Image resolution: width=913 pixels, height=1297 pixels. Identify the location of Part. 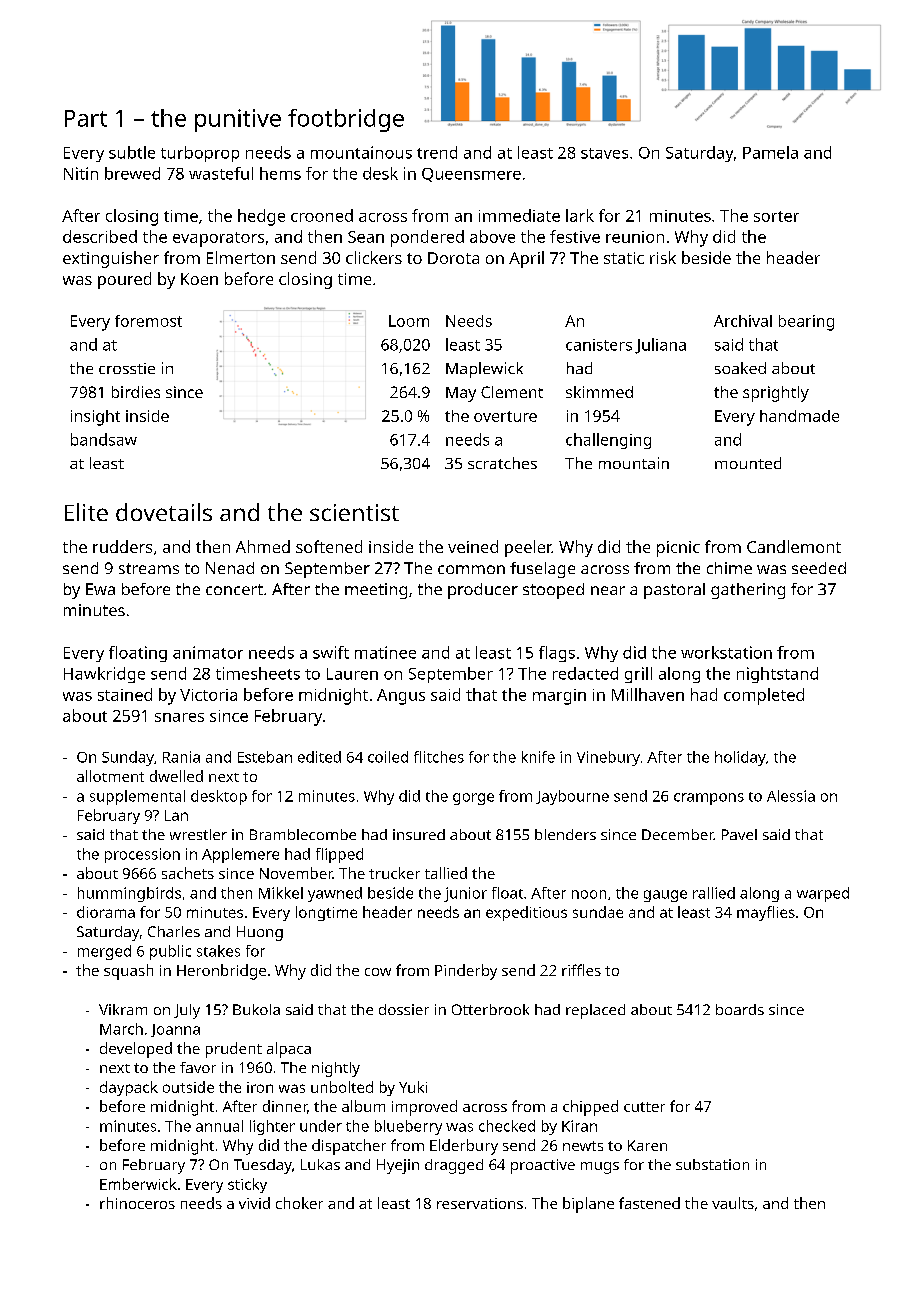
(86, 118).
